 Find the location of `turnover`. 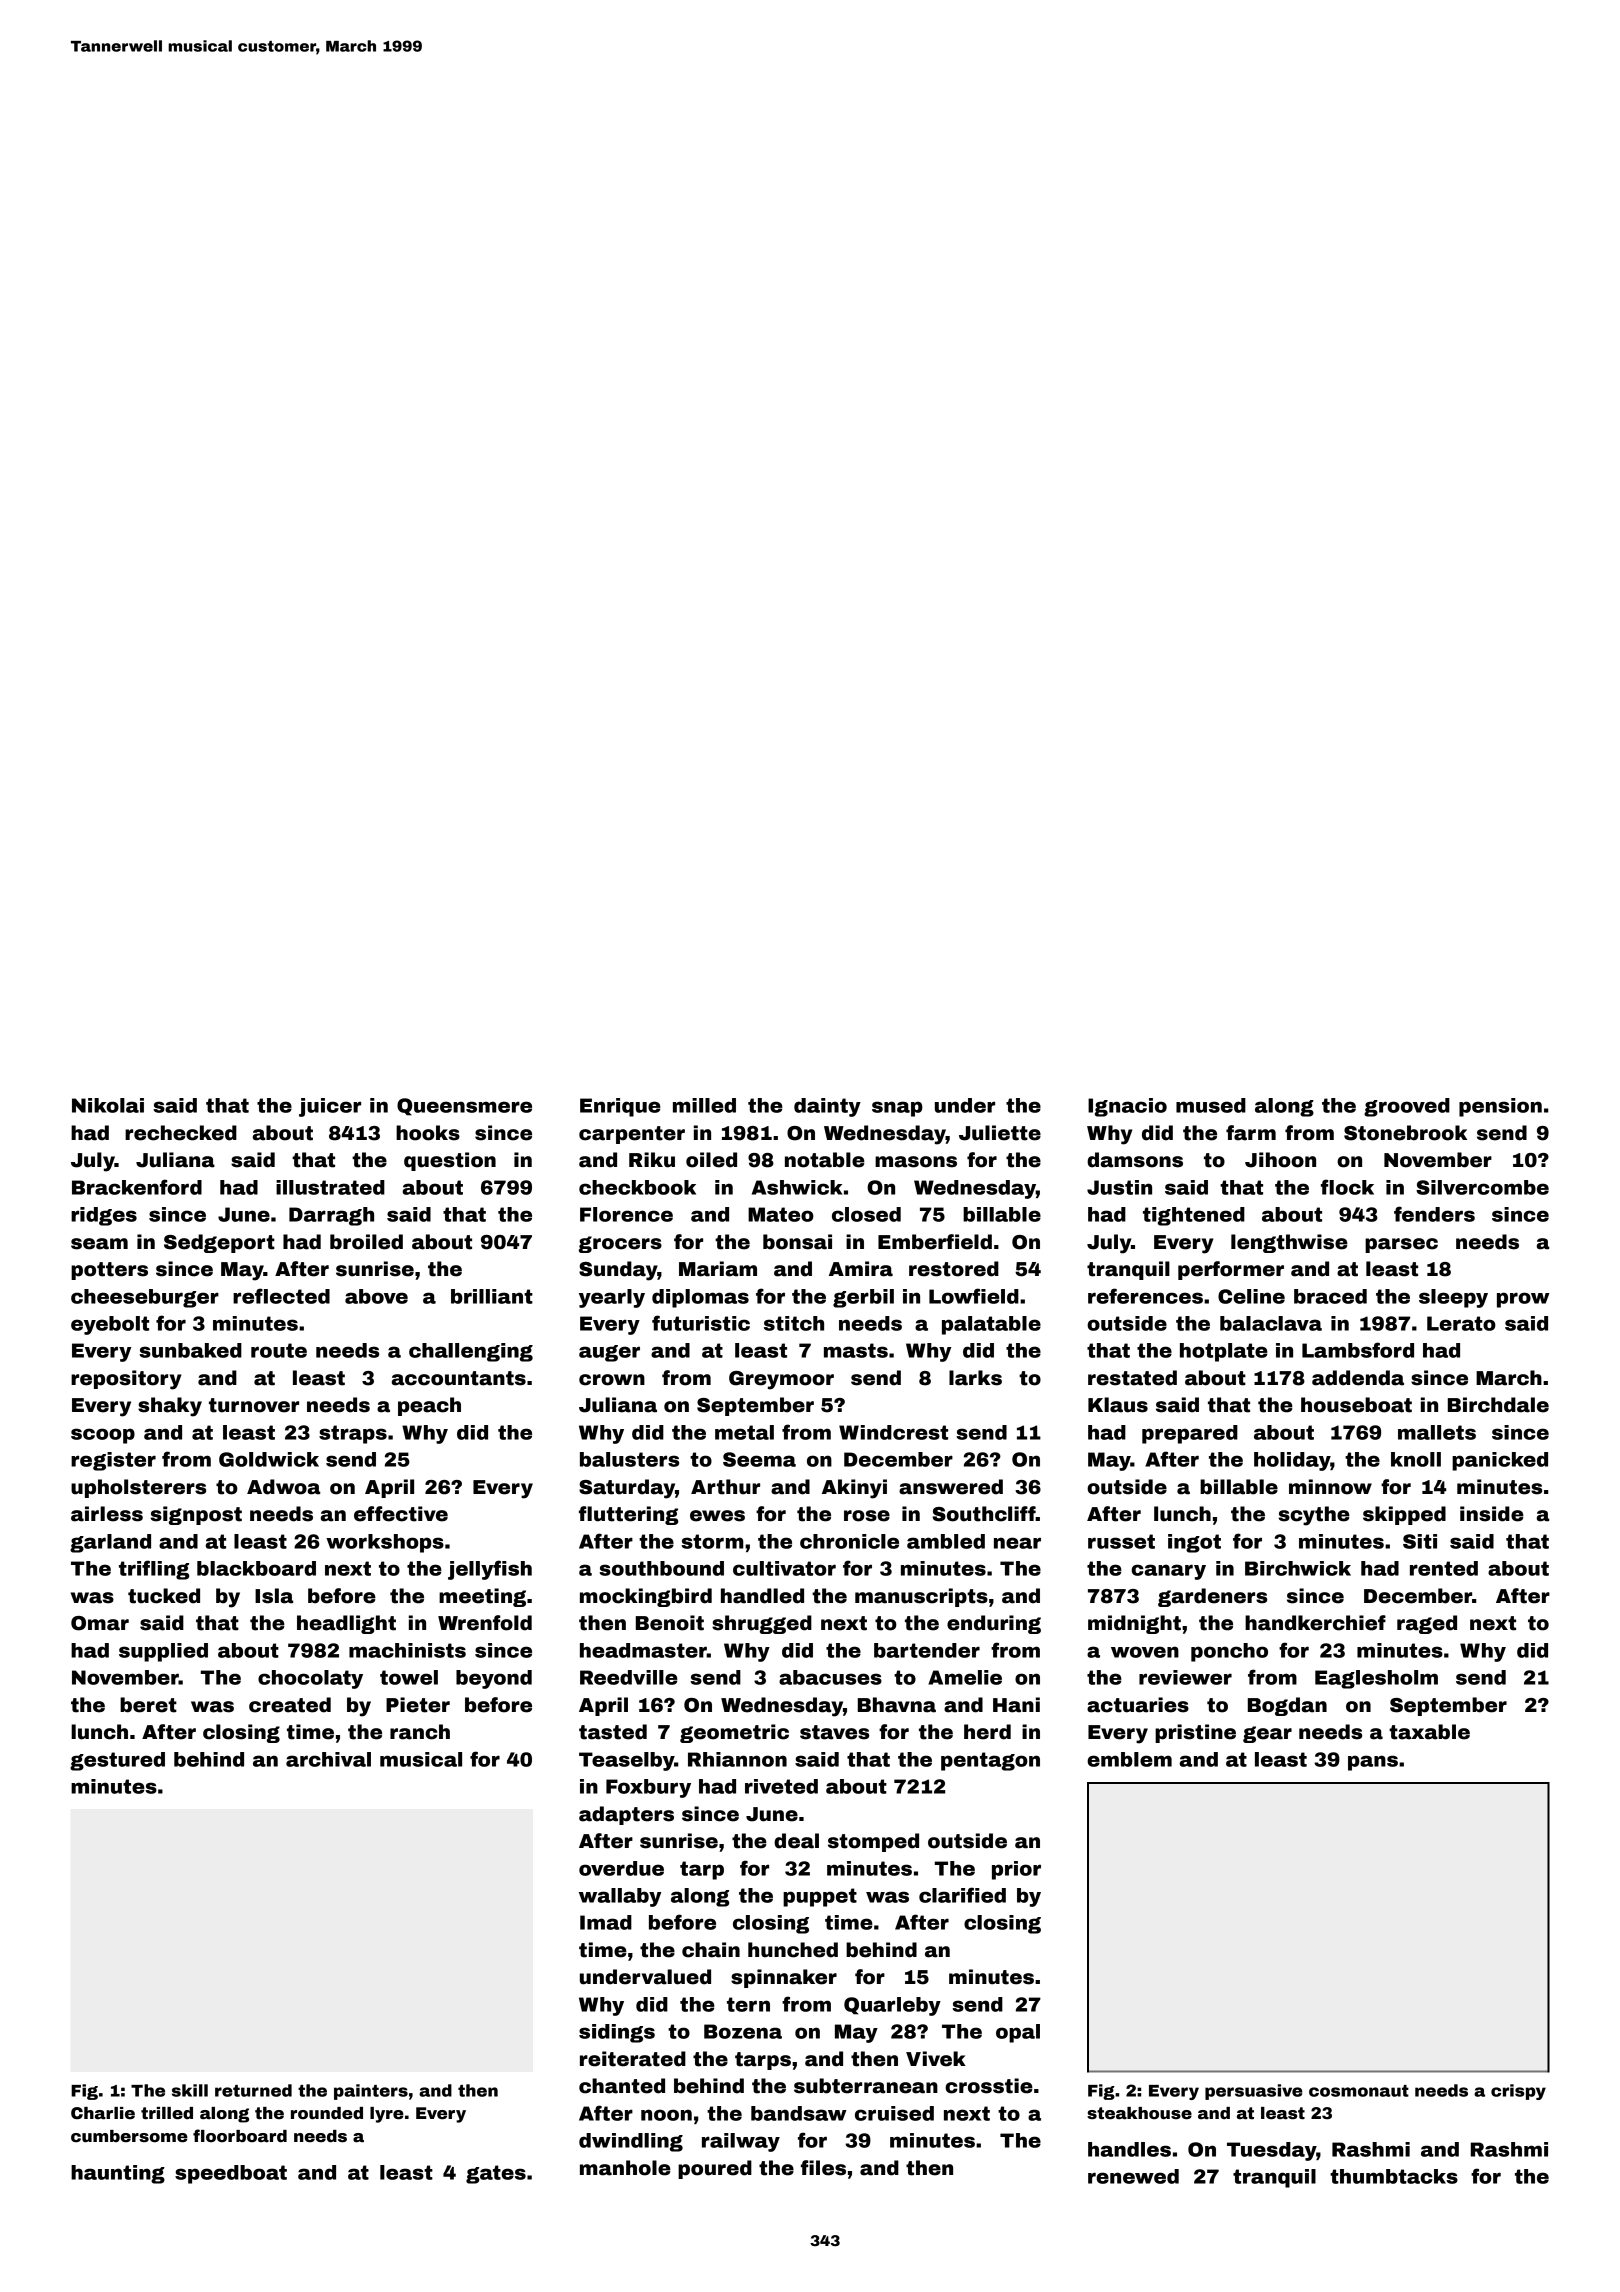

turnover is located at coordinates (254, 1405).
